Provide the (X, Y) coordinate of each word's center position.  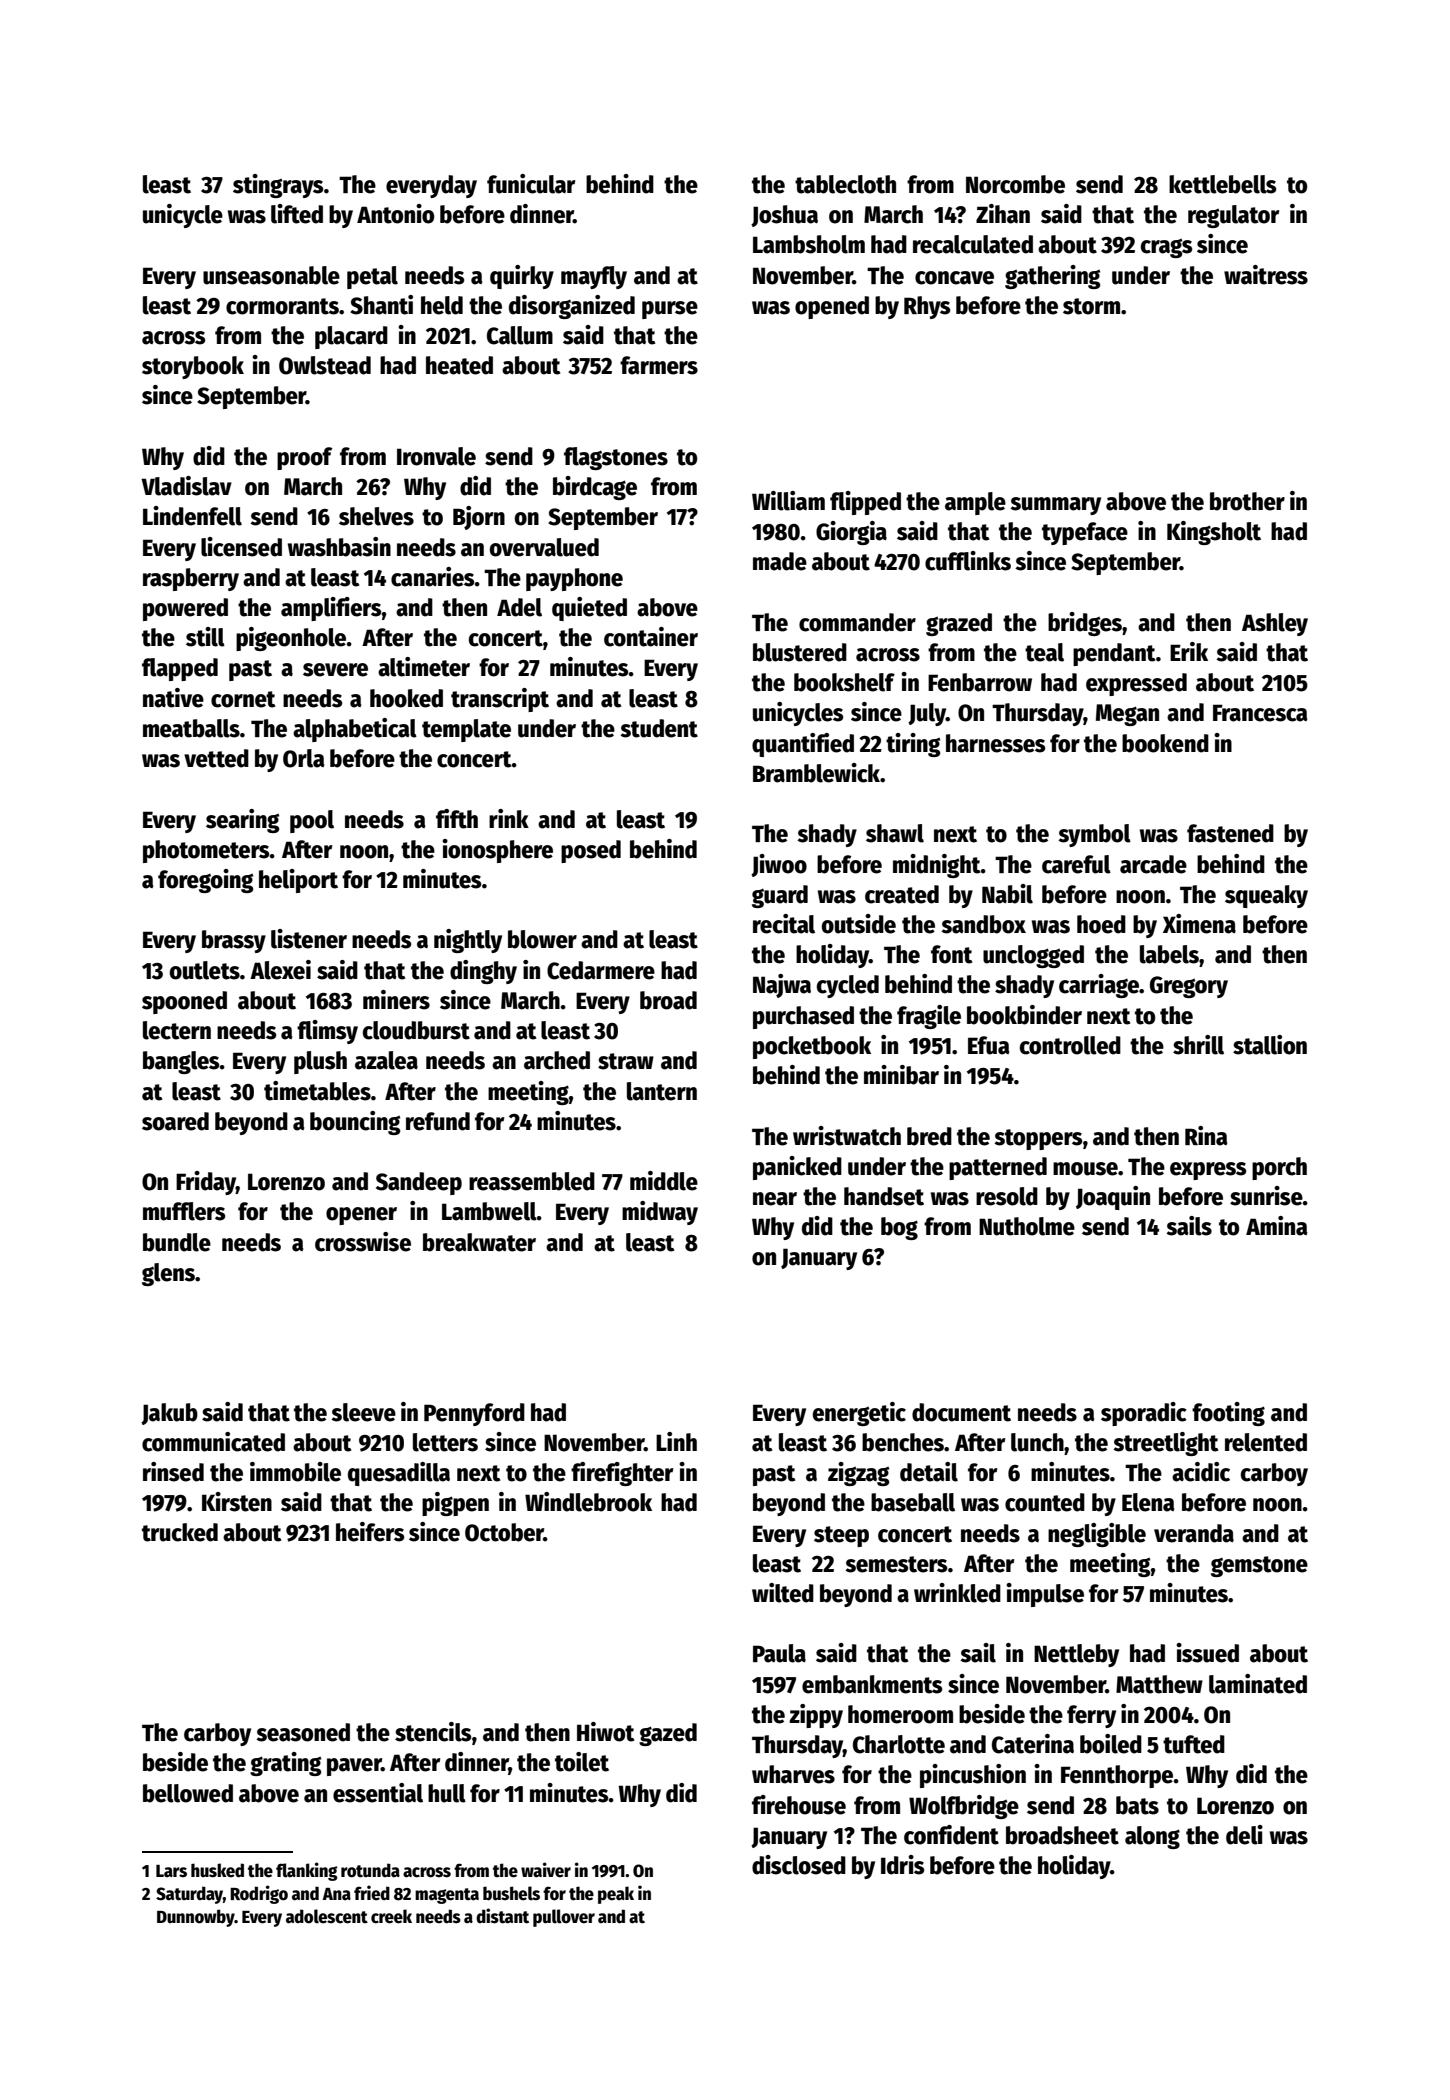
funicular (531, 184)
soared (175, 1121)
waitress (1266, 275)
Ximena (1199, 924)
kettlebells (1222, 184)
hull (447, 1793)
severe (335, 670)
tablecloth (845, 184)
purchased (803, 1017)
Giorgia (851, 533)
